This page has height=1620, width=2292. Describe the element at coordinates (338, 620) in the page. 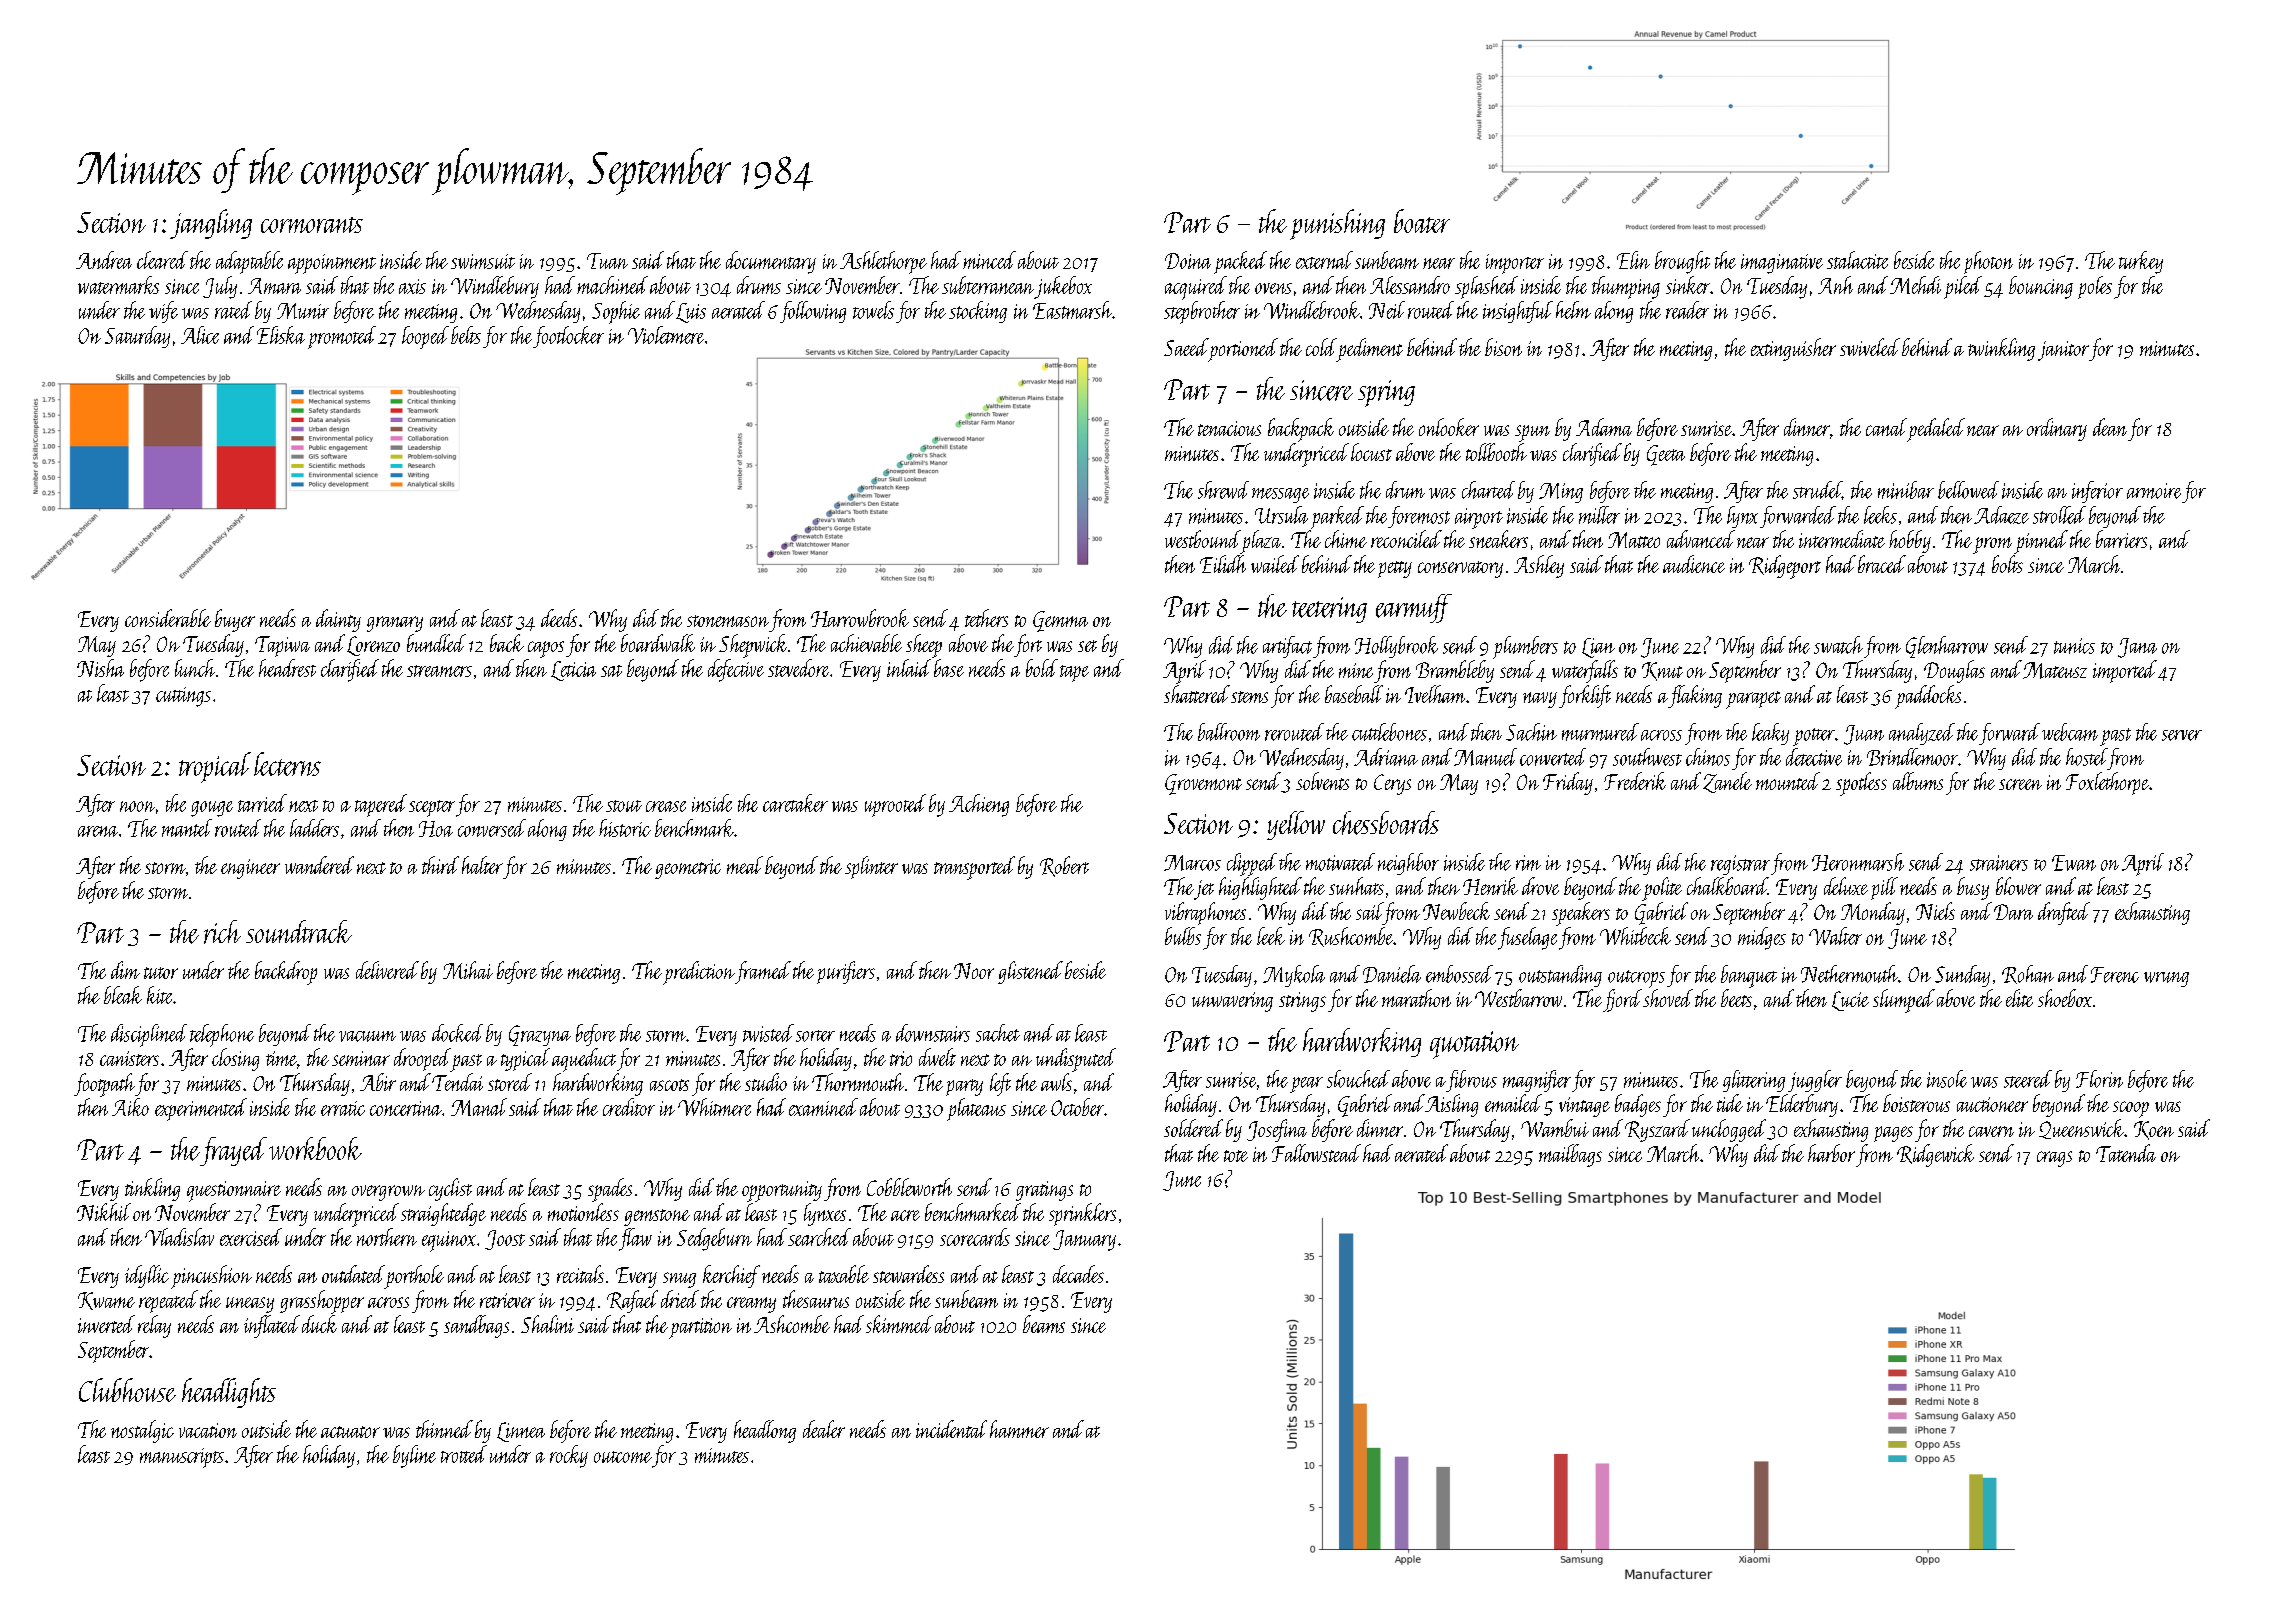

I see `dainty` at that location.
